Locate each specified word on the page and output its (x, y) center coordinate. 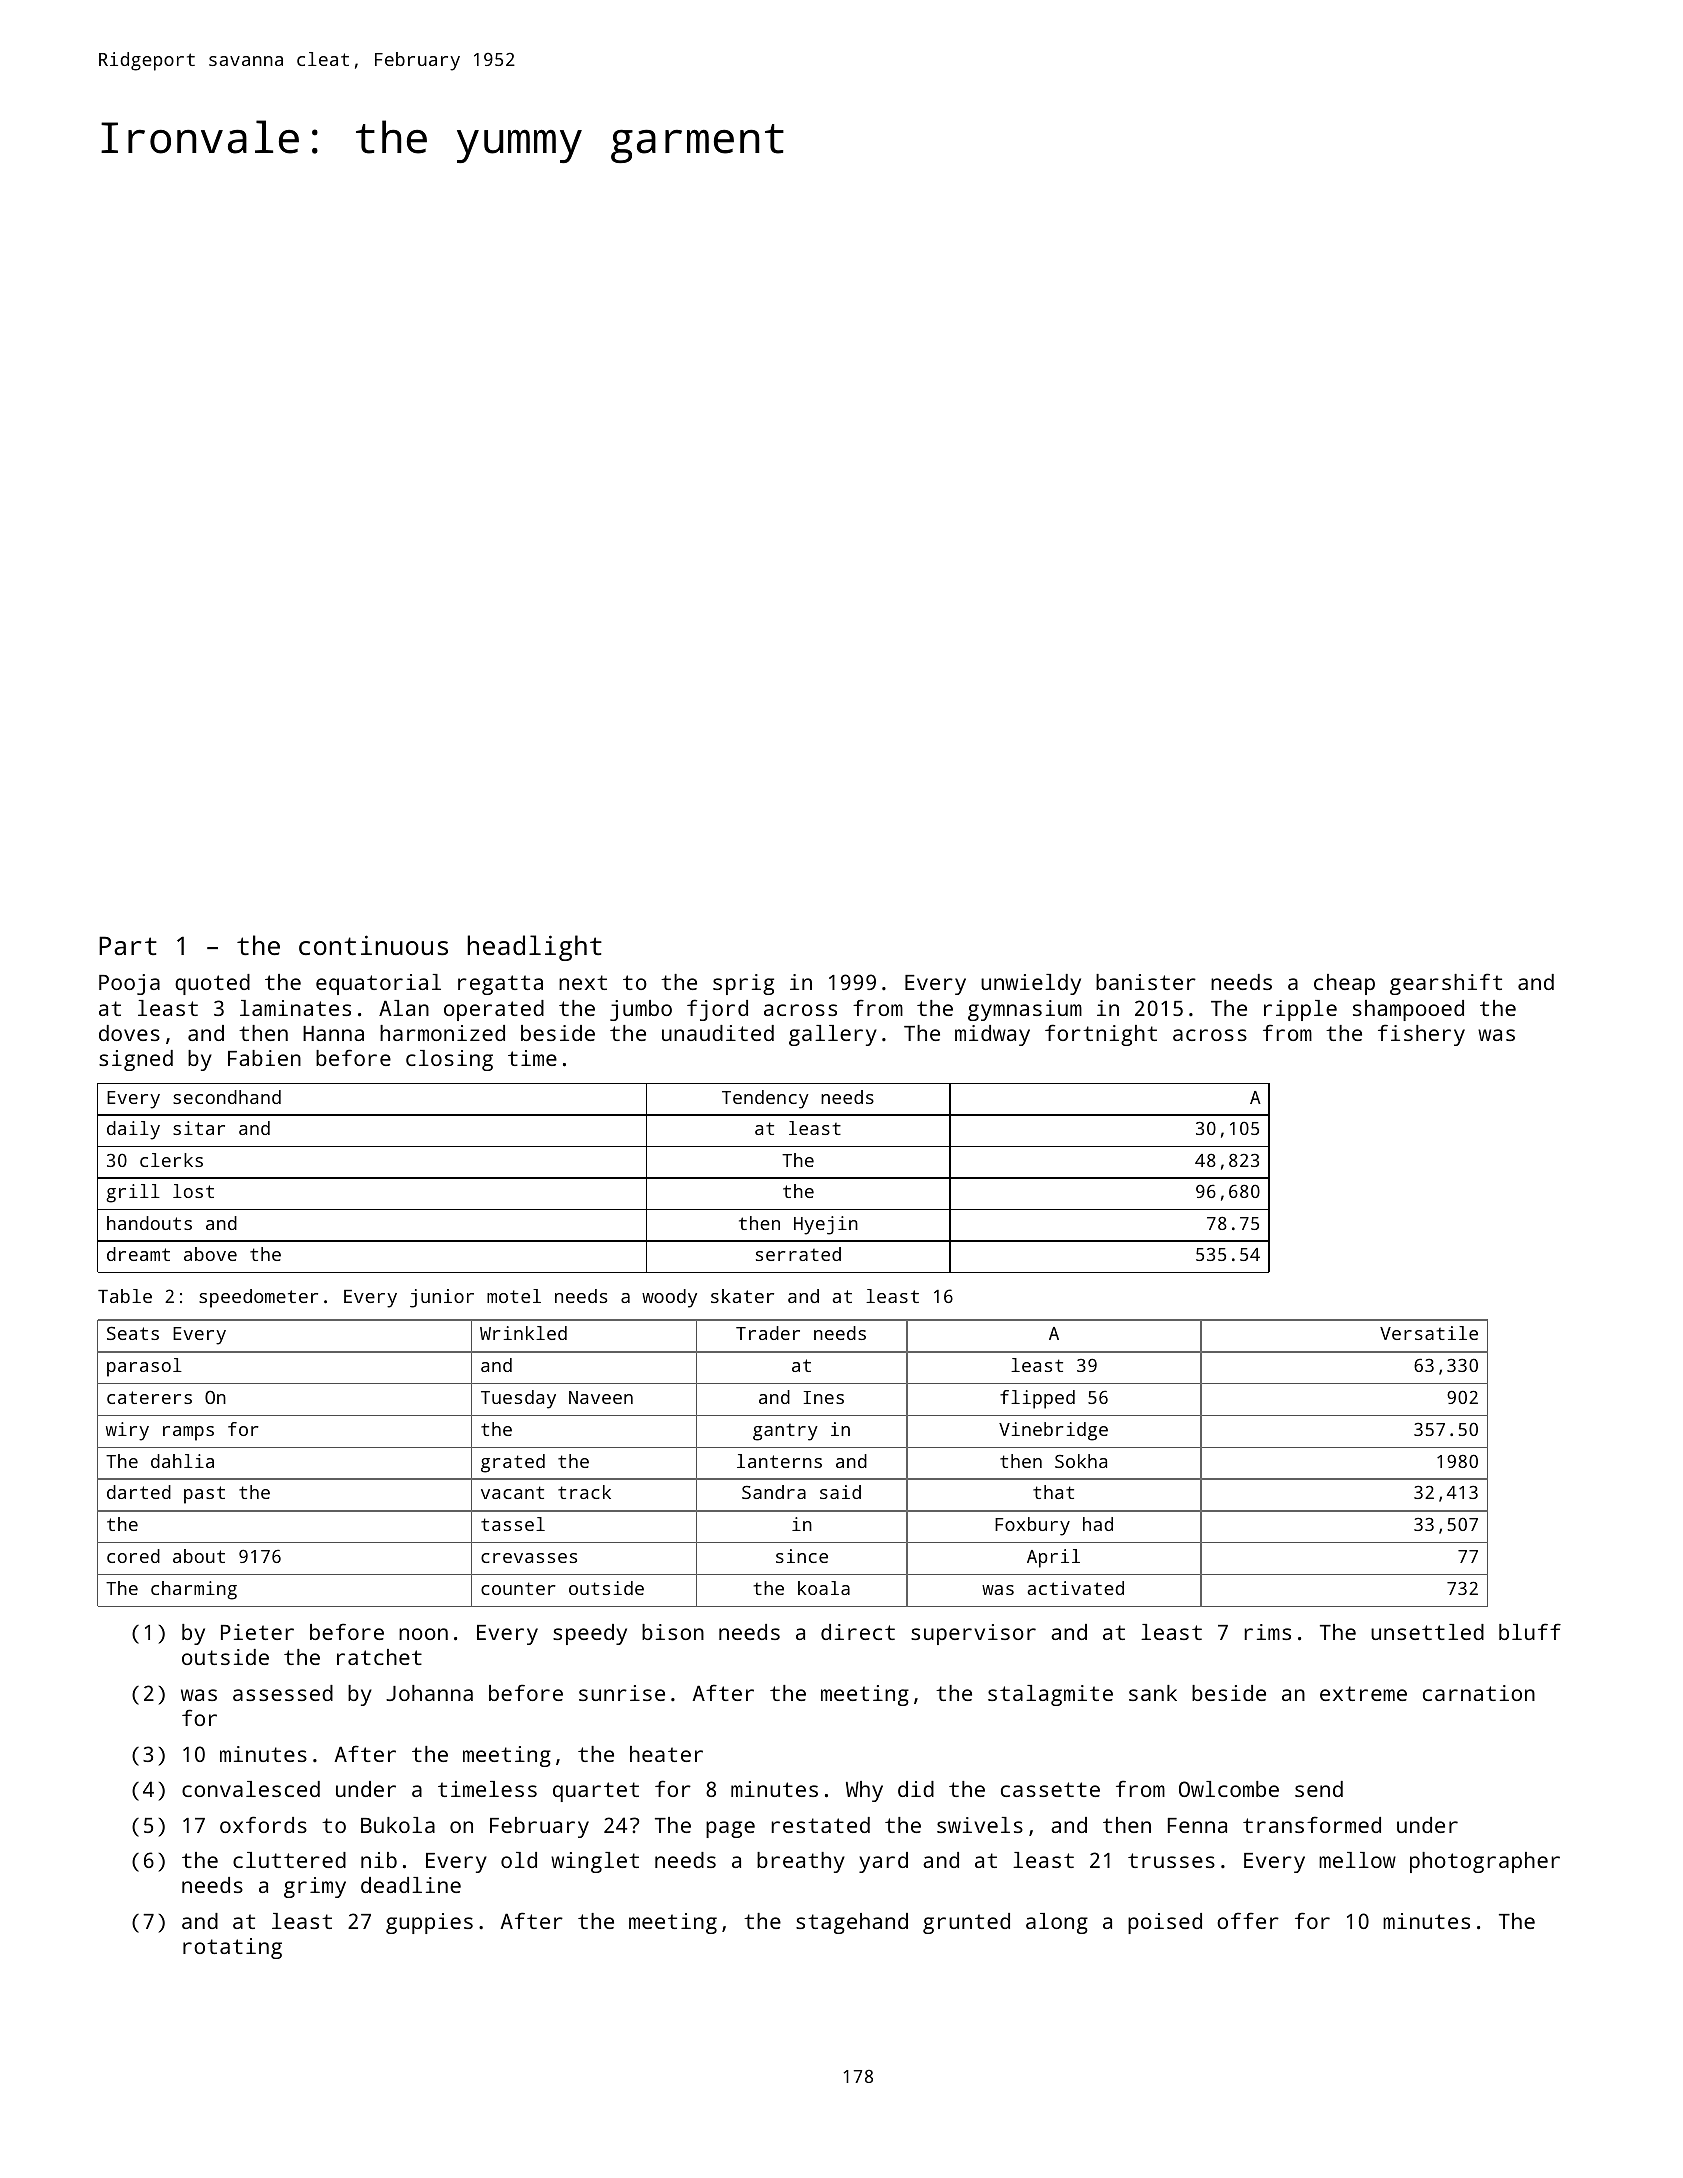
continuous (373, 945)
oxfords (263, 1824)
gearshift (1446, 984)
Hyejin (826, 1225)
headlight (534, 948)
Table (125, 1296)
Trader (768, 1333)
